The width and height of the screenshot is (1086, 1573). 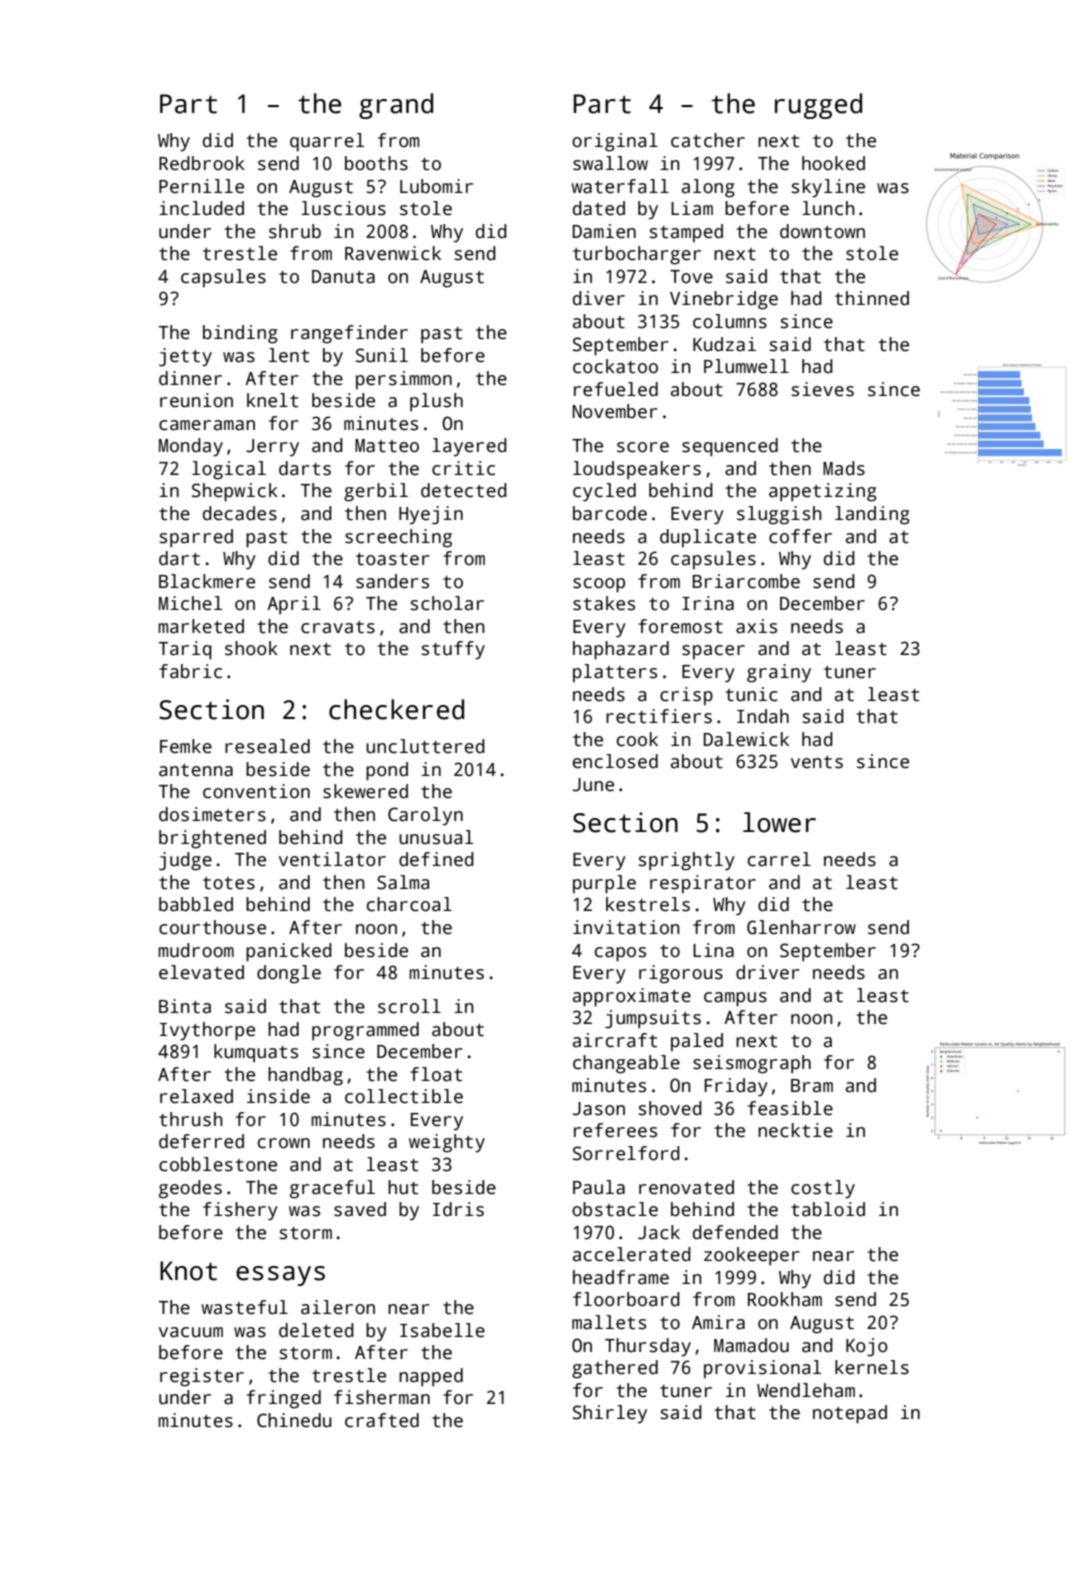 What do you see at coordinates (850, 1414) in the screenshot?
I see `notepad` at bounding box center [850, 1414].
